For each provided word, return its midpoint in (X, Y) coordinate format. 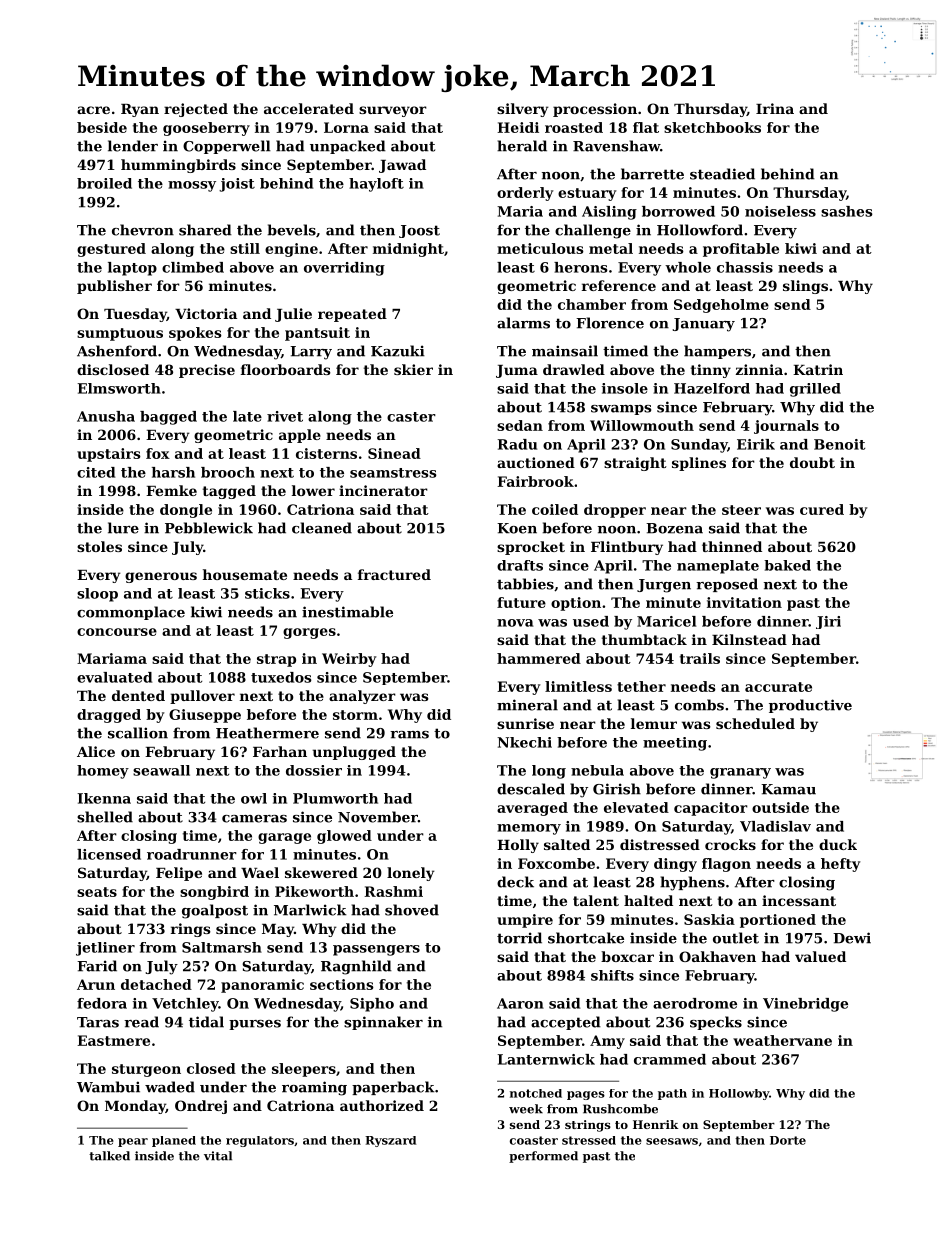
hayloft (376, 185)
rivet (285, 416)
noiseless (780, 211)
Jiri (828, 622)
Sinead (394, 453)
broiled (104, 183)
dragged (109, 716)
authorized (382, 1105)
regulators (260, 1141)
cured (822, 509)
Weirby (349, 660)
